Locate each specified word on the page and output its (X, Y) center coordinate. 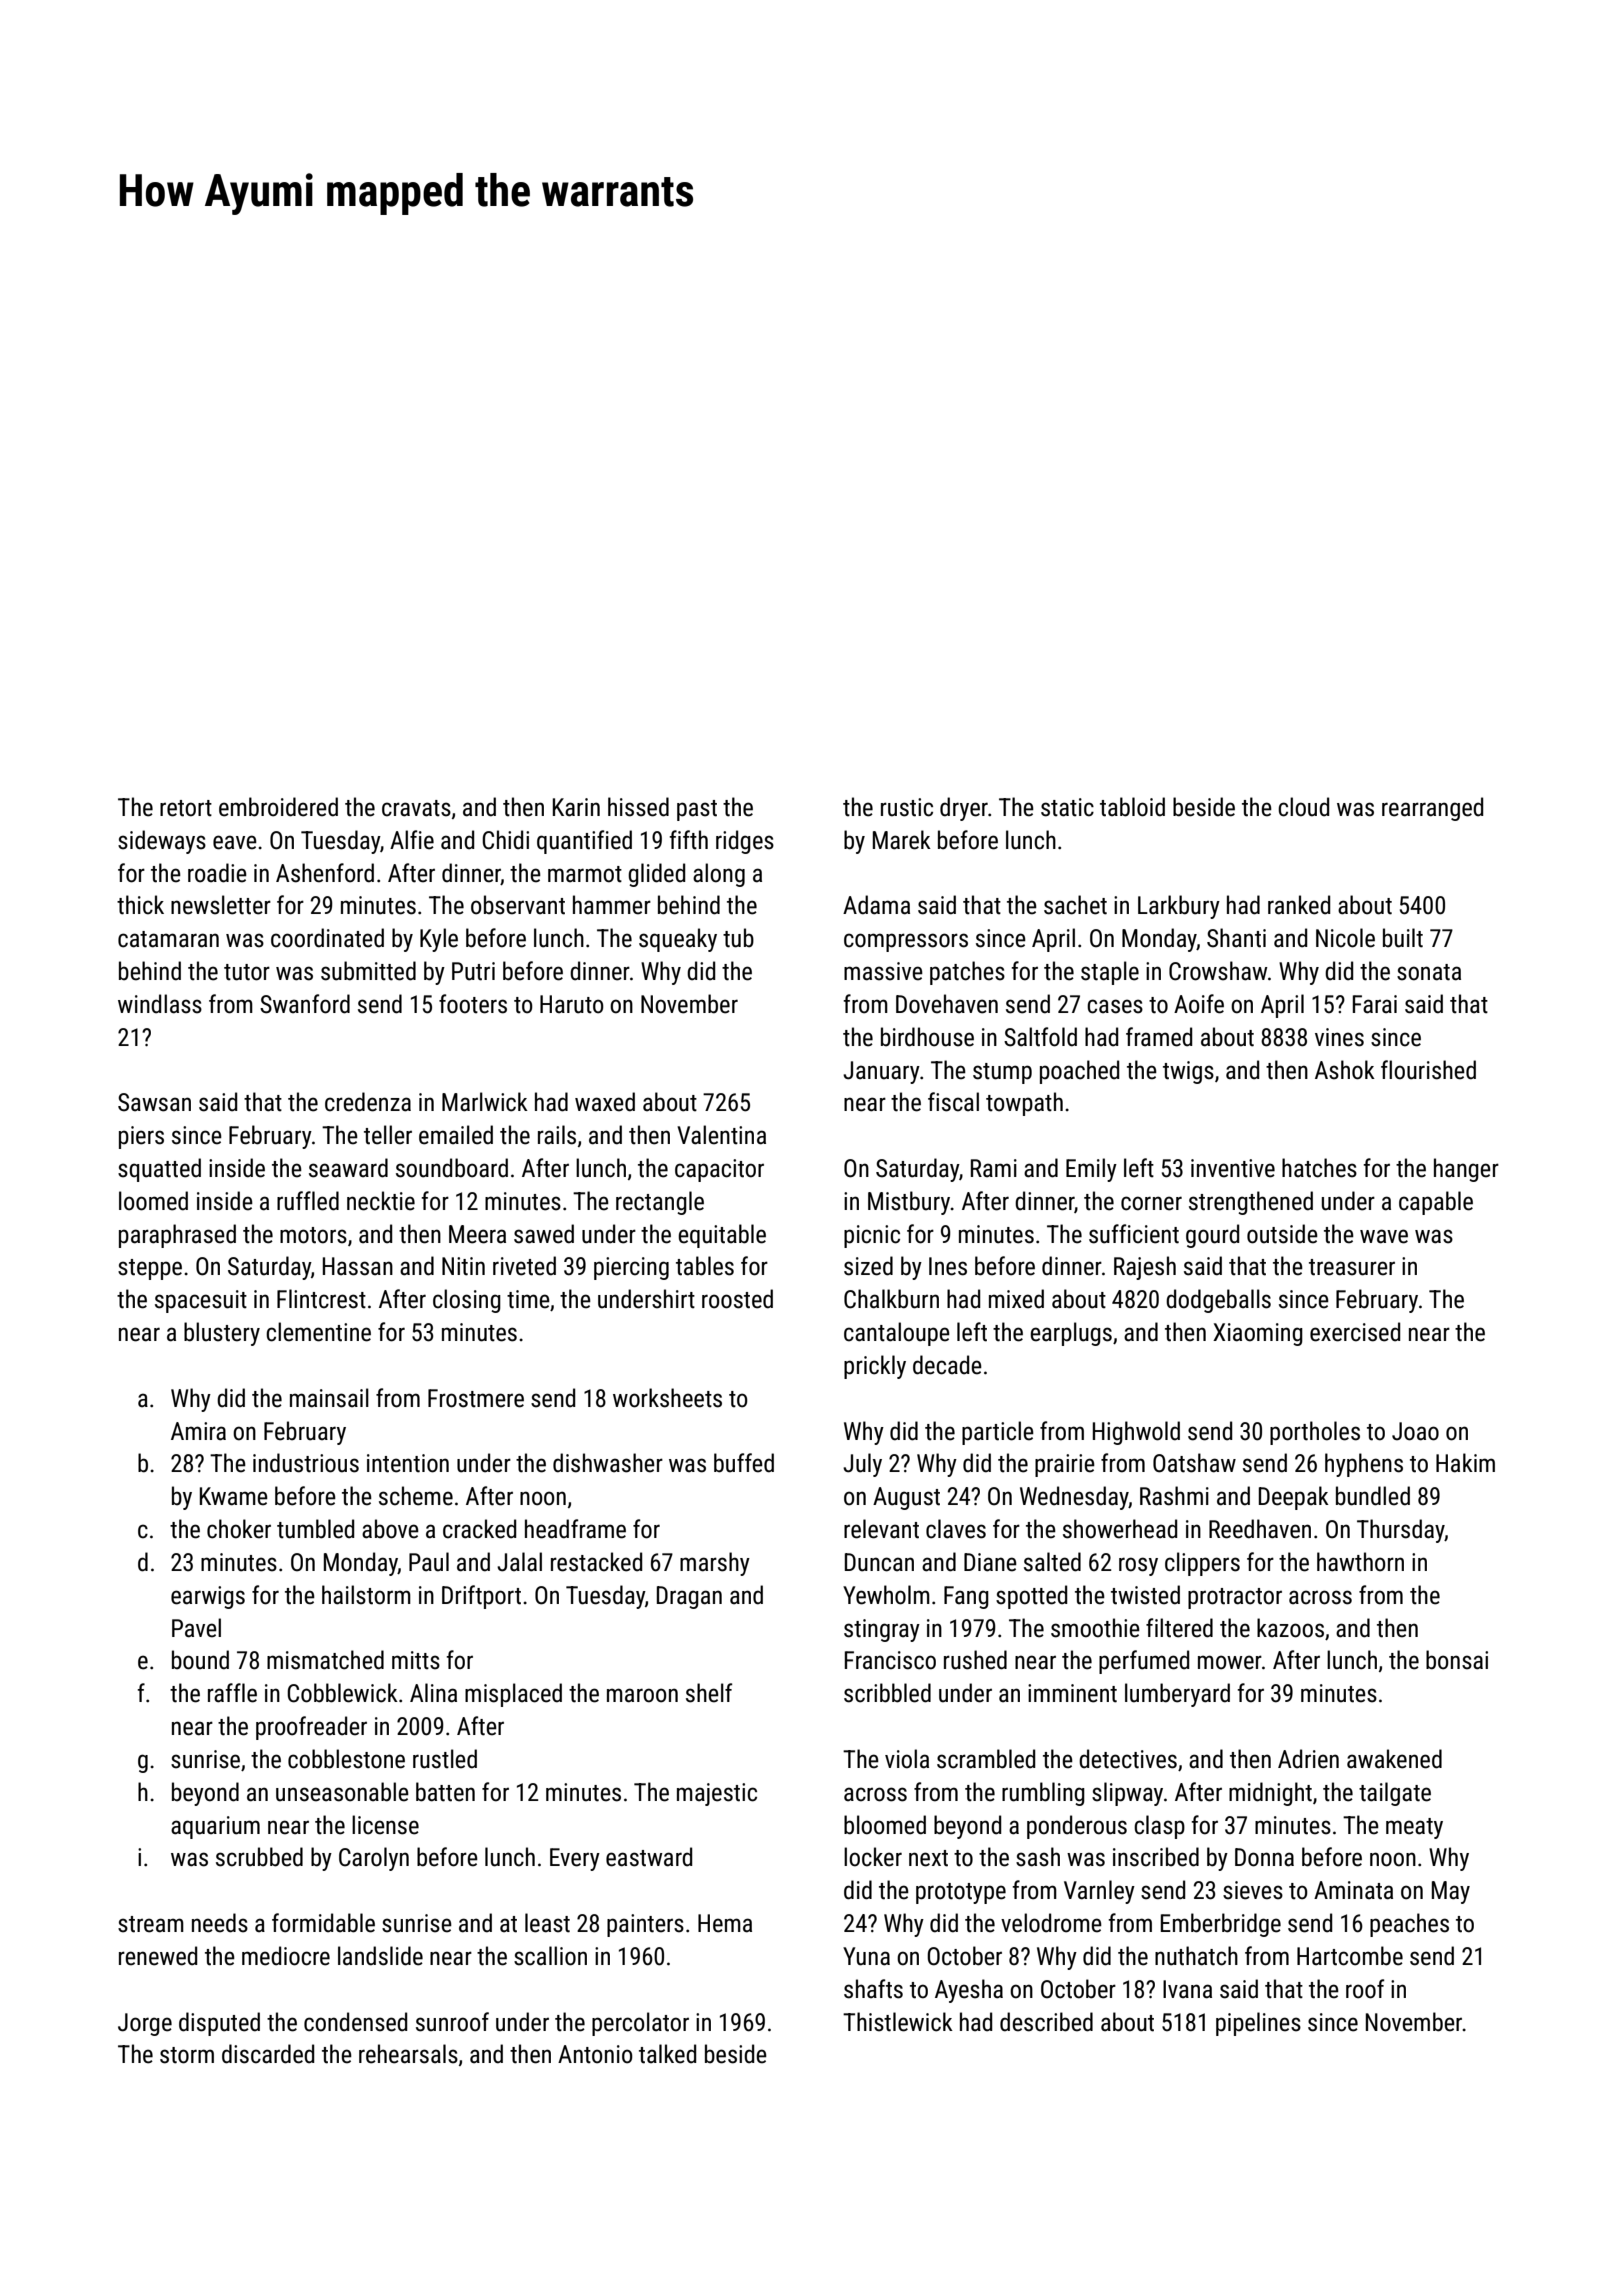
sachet (1075, 905)
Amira (198, 1431)
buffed (744, 1463)
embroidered (278, 807)
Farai (1375, 1004)
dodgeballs (1218, 1301)
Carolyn (374, 1859)
